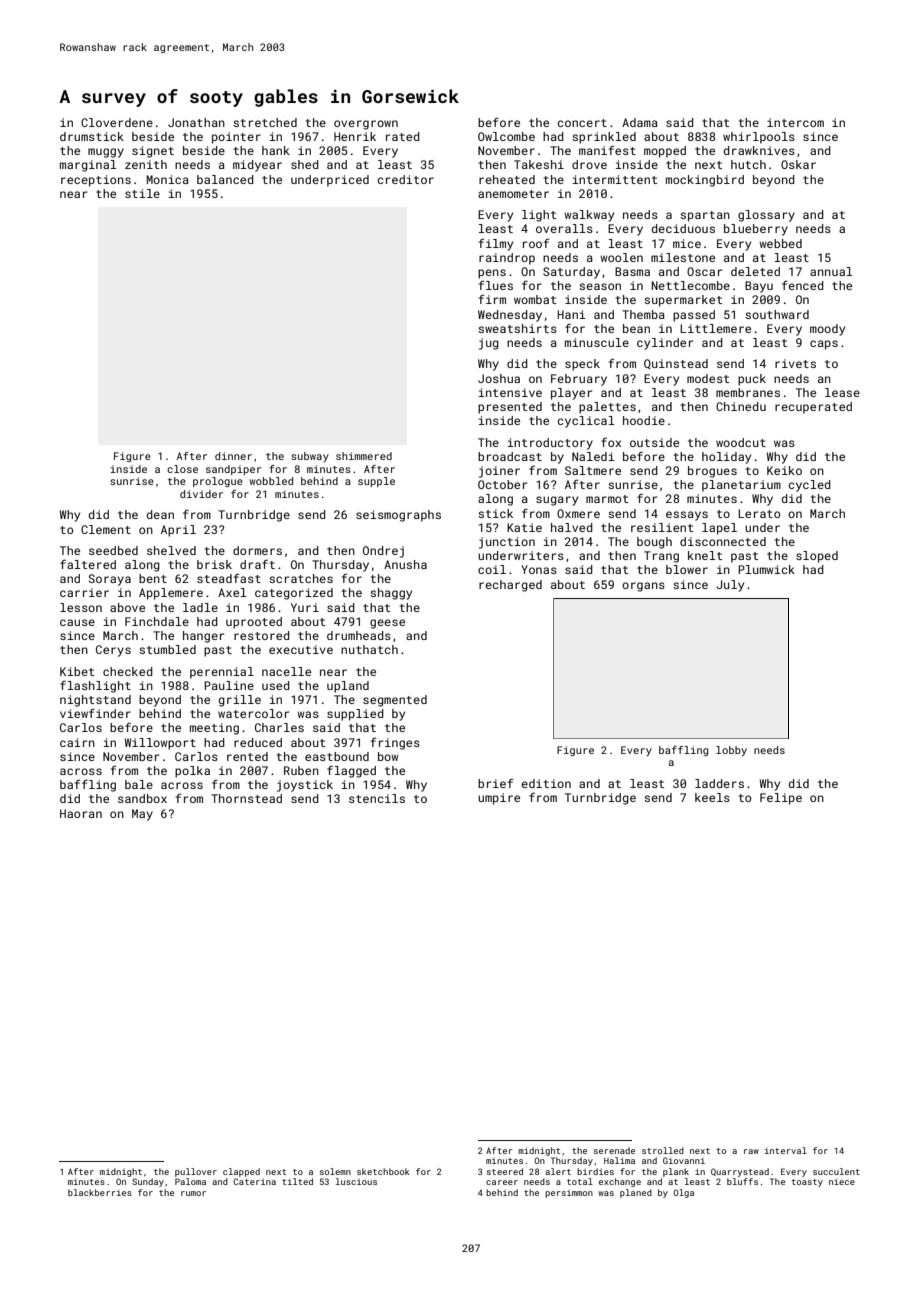  Describe the element at coordinates (241, 1172) in the screenshot. I see `clapped` at that location.
